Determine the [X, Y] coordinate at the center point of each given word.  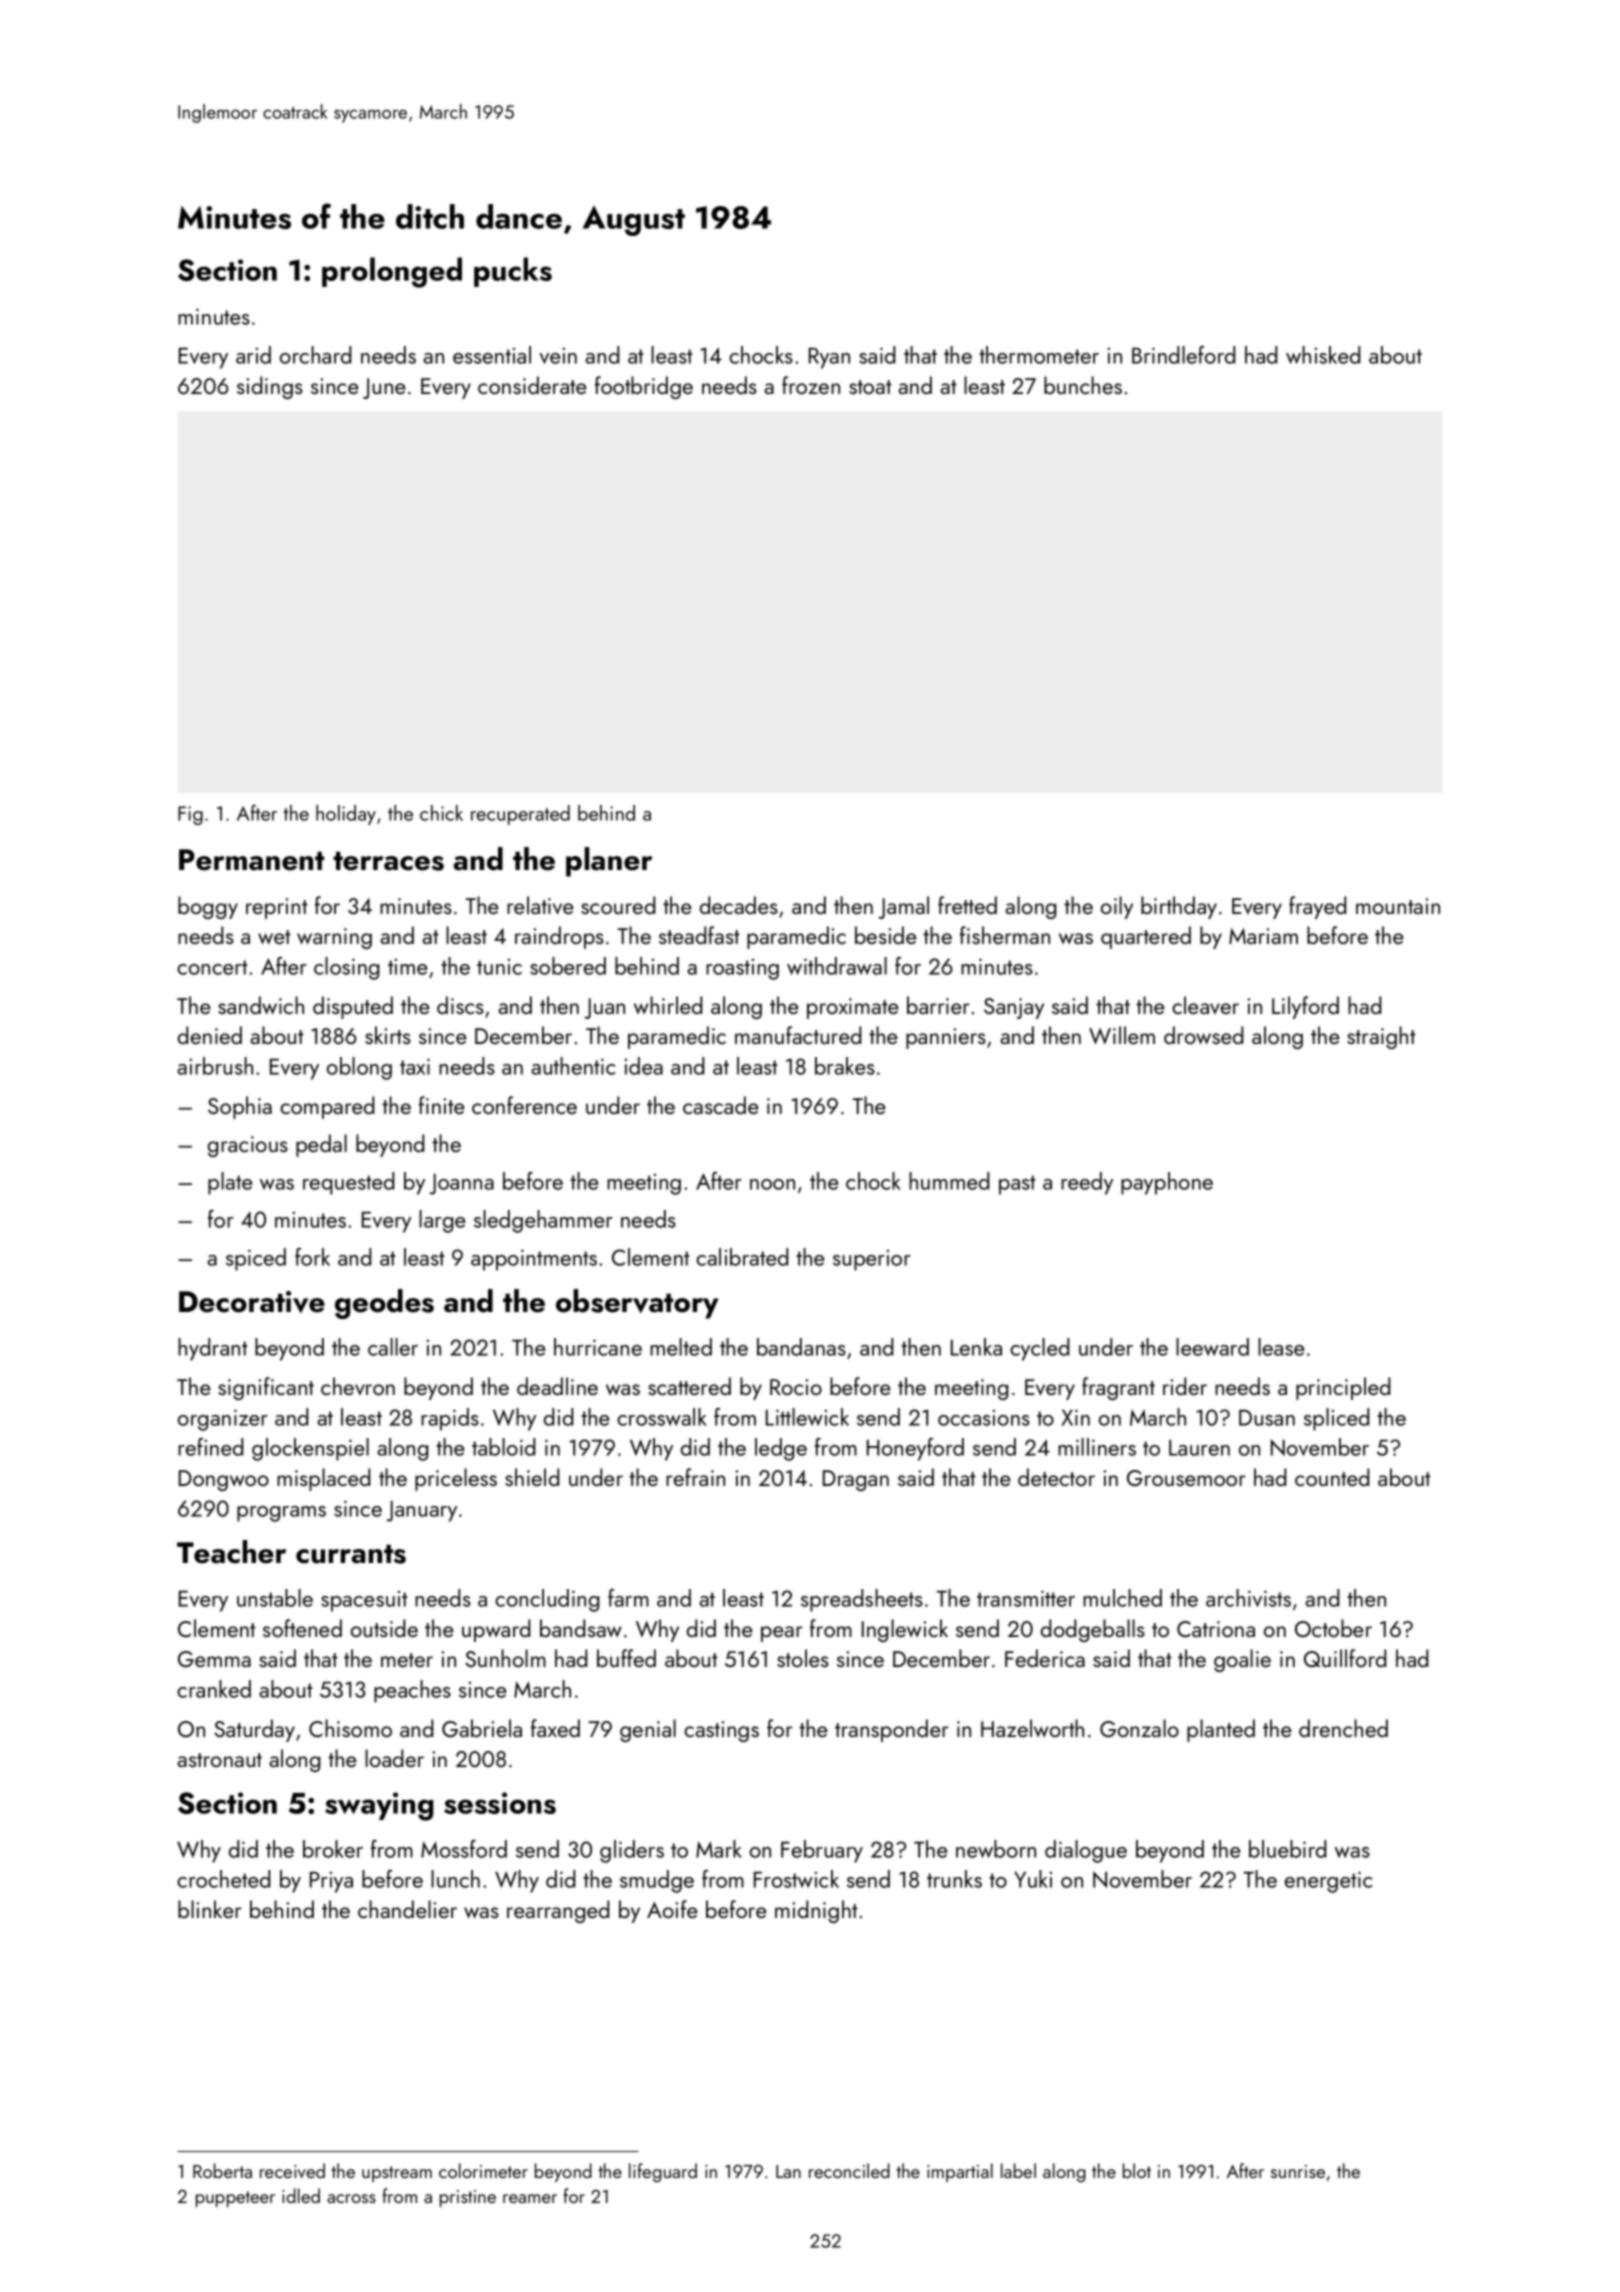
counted [1332, 1477]
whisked [1323, 355]
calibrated [742, 1257]
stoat [870, 387]
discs [460, 1005]
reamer [530, 2198]
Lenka [976, 1347]
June [384, 388]
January [422, 1511]
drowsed [1203, 1035]
